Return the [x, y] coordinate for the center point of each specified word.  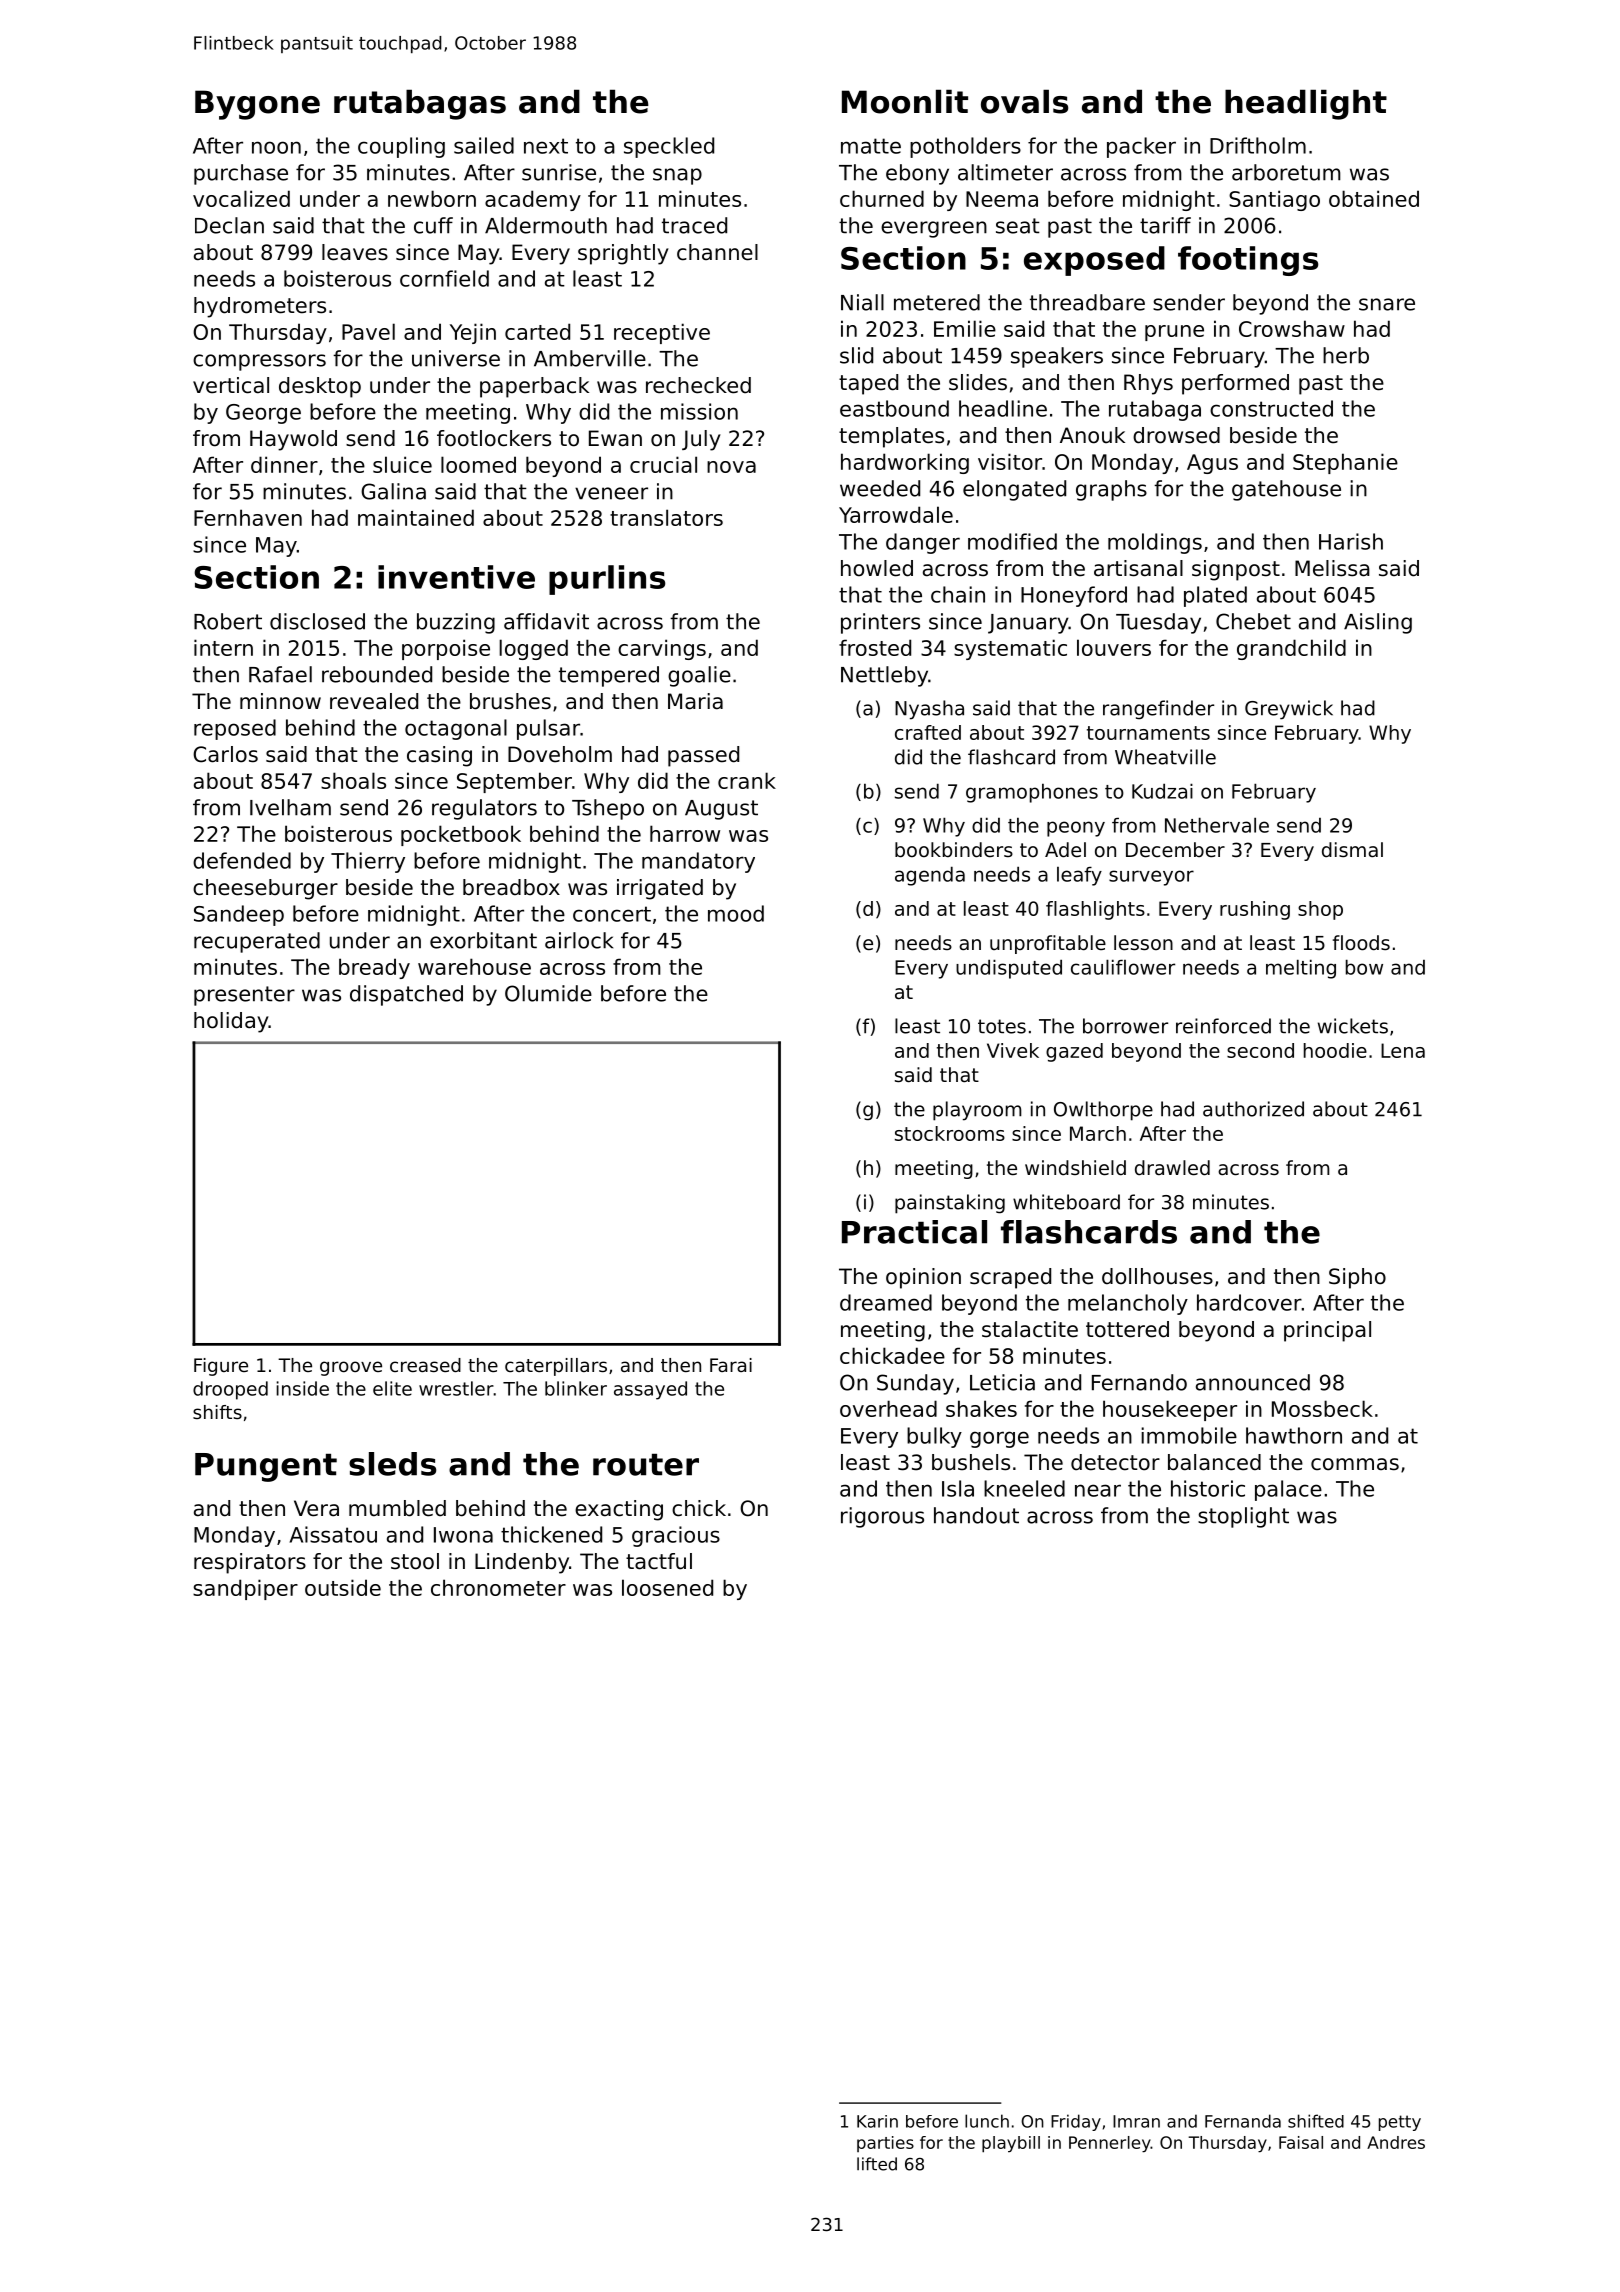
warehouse [474, 966]
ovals [1024, 101]
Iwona [463, 1535]
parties [885, 2144]
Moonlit [905, 101]
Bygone [257, 105]
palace [1288, 1490]
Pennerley [1110, 2144]
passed [703, 756]
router [646, 1465]
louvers [1114, 647]
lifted [877, 2164]
